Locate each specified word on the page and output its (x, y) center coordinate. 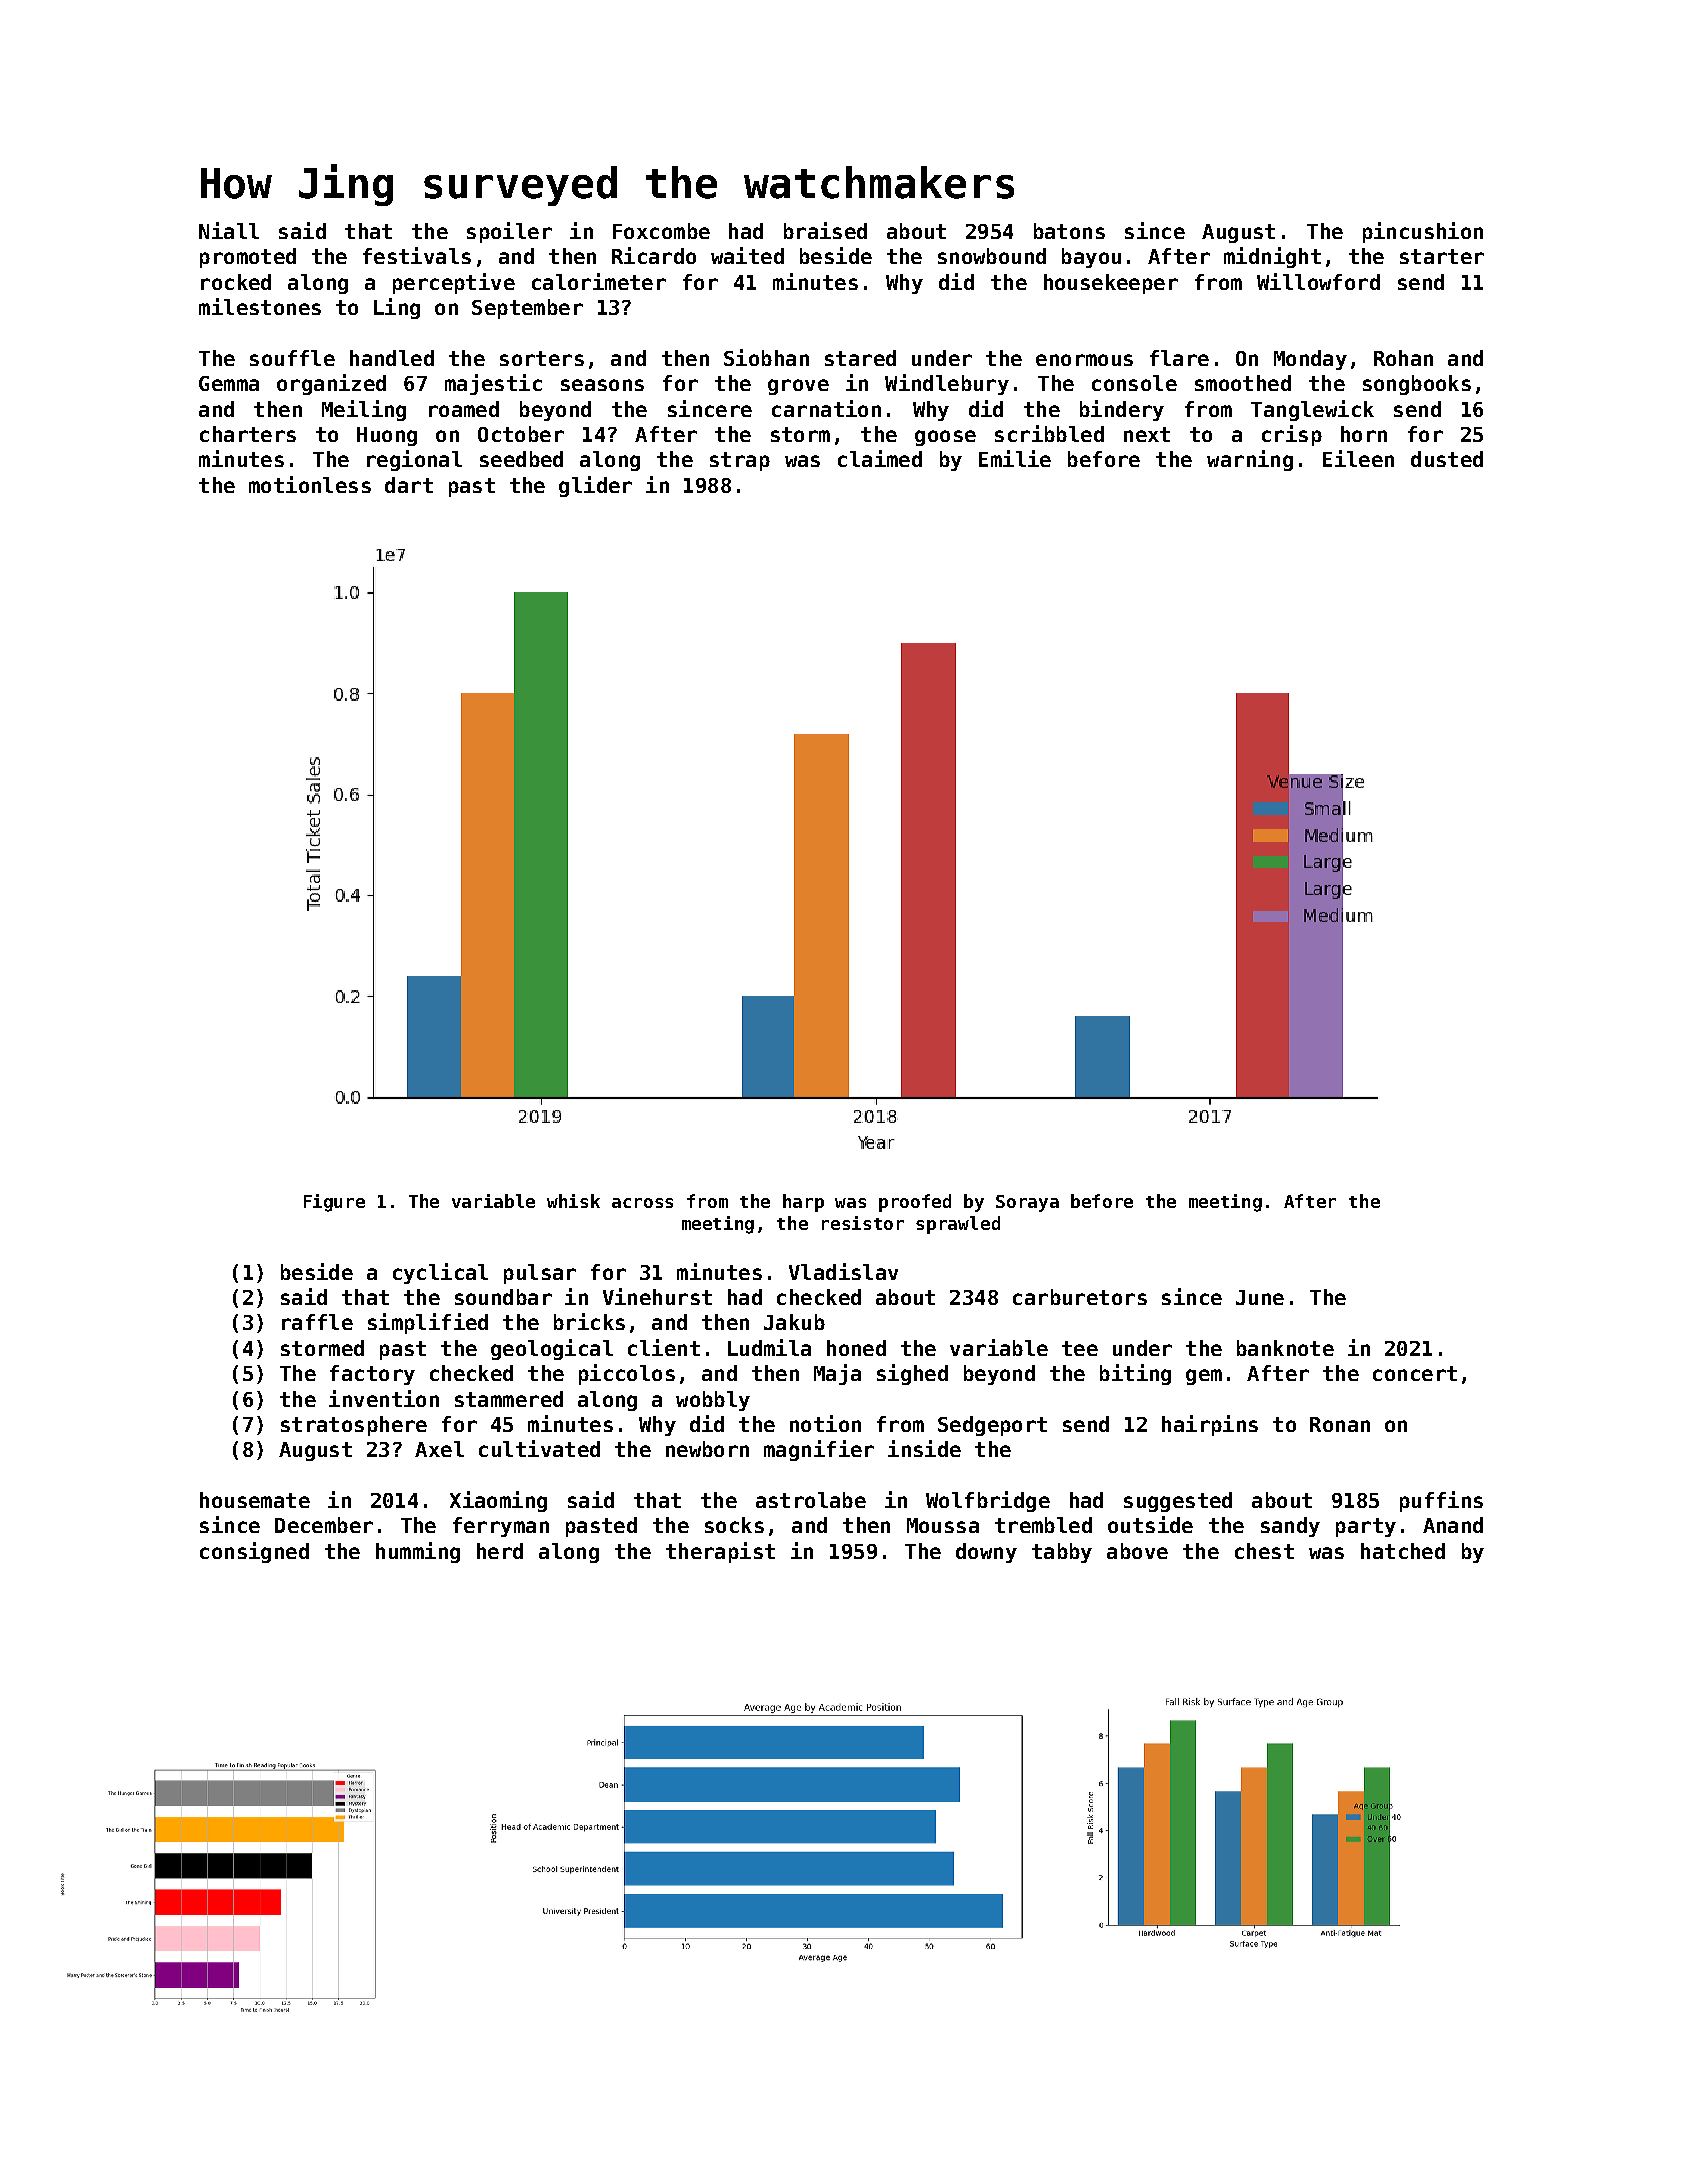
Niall (229, 230)
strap (740, 461)
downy (986, 1553)
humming (418, 1552)
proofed (915, 1203)
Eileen (1358, 458)
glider (595, 486)
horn (1364, 434)
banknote (1285, 1348)
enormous (1084, 360)
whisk (573, 1201)
